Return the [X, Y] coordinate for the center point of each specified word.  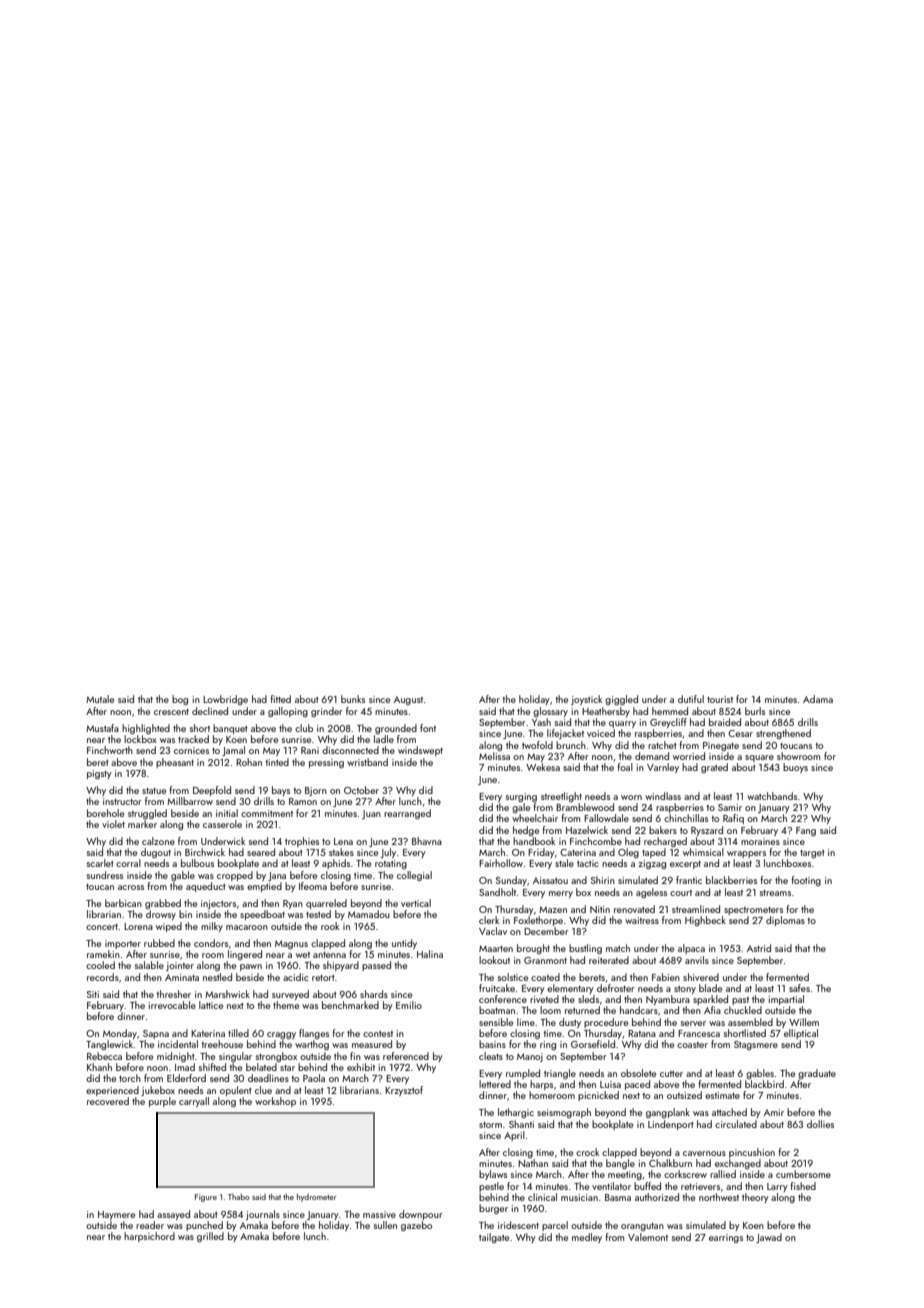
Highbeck [705, 921]
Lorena [138, 926]
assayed [173, 1215]
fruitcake [497, 988]
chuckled [743, 1010]
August [408, 700]
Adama [818, 699]
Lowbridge [225, 700]
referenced [406, 1056]
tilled [238, 1033]
